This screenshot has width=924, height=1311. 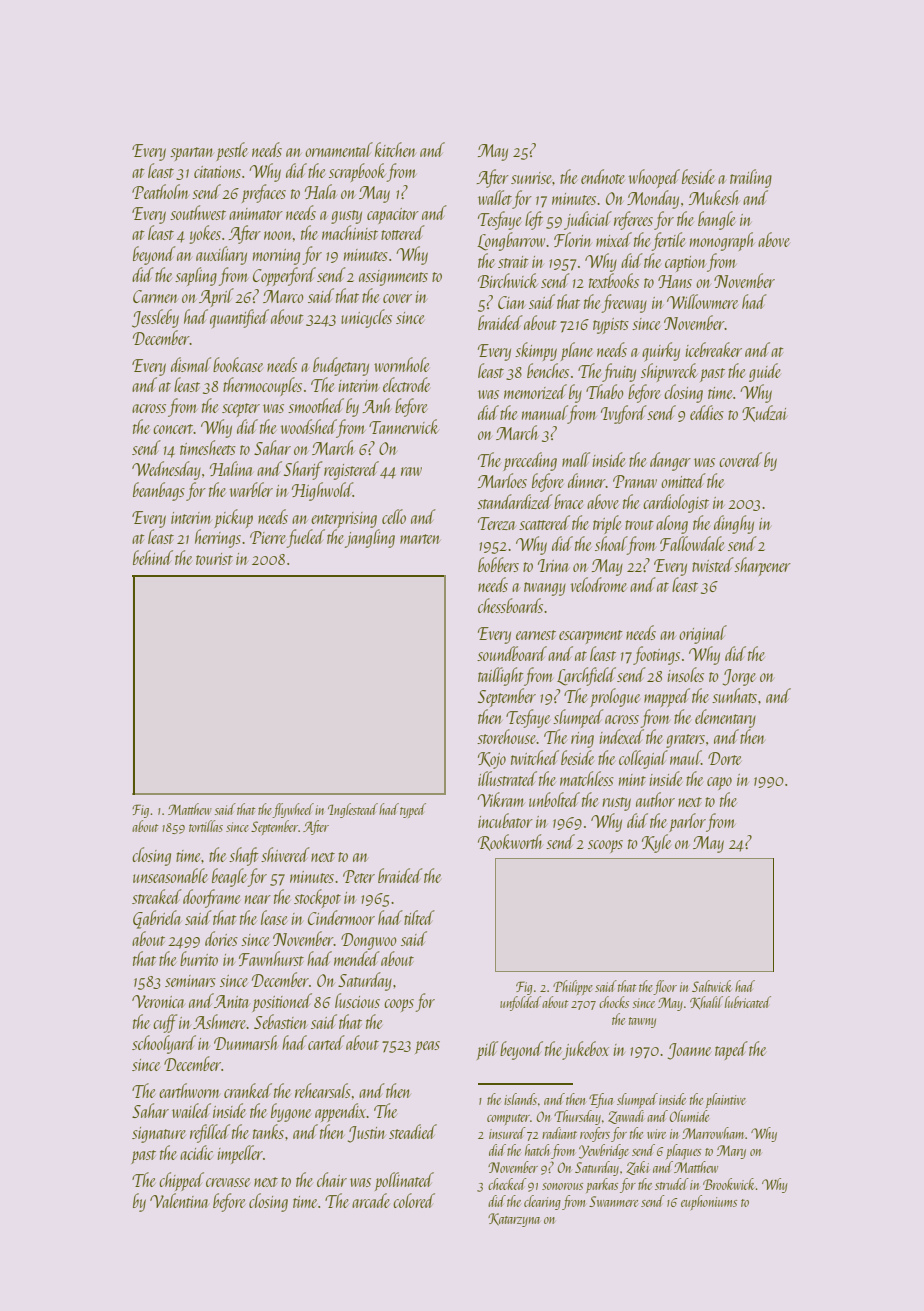 What do you see at coordinates (687, 822) in the screenshot?
I see `parlor` at bounding box center [687, 822].
